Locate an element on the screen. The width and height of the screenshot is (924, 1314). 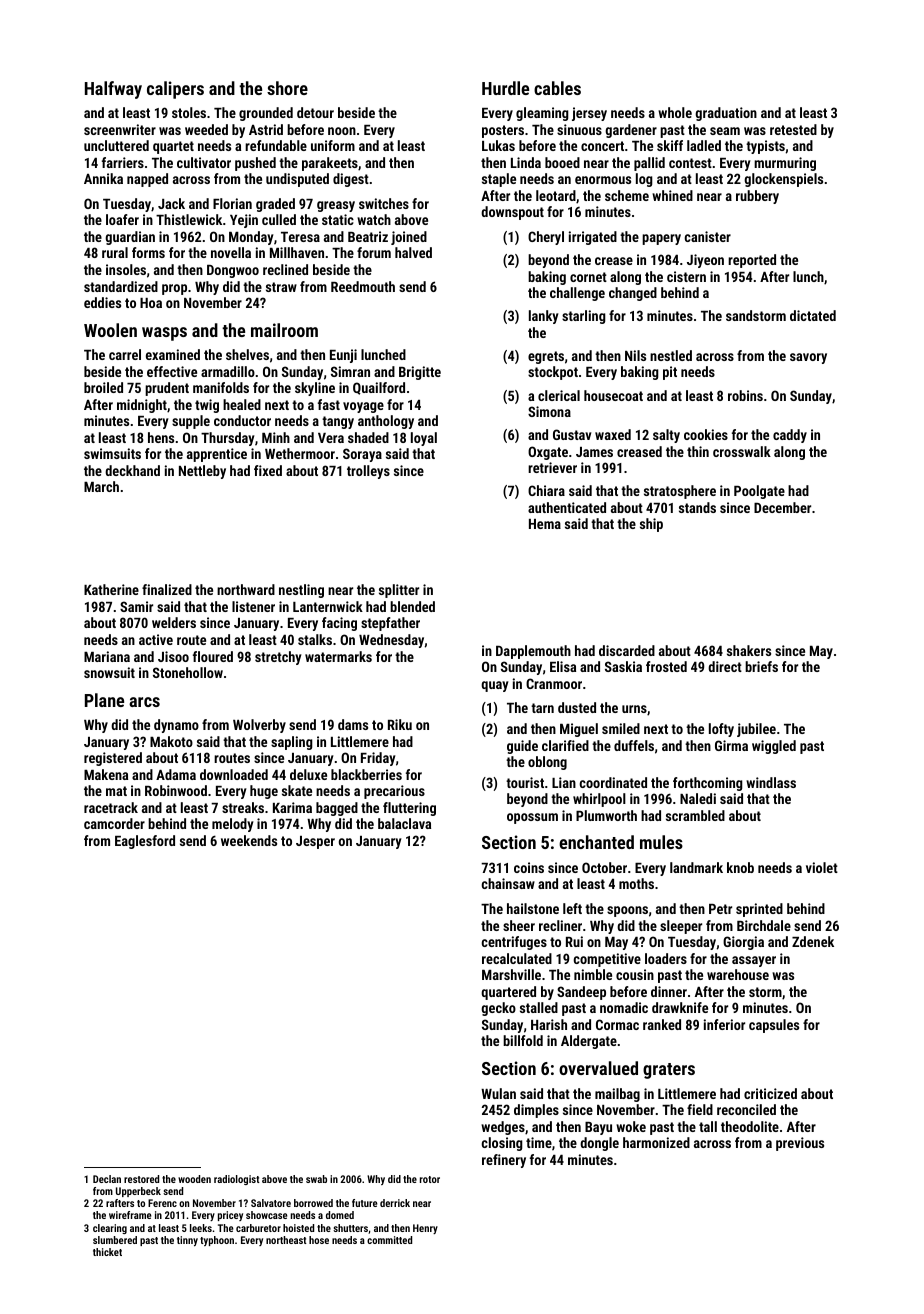
contest is located at coordinates (690, 163).
